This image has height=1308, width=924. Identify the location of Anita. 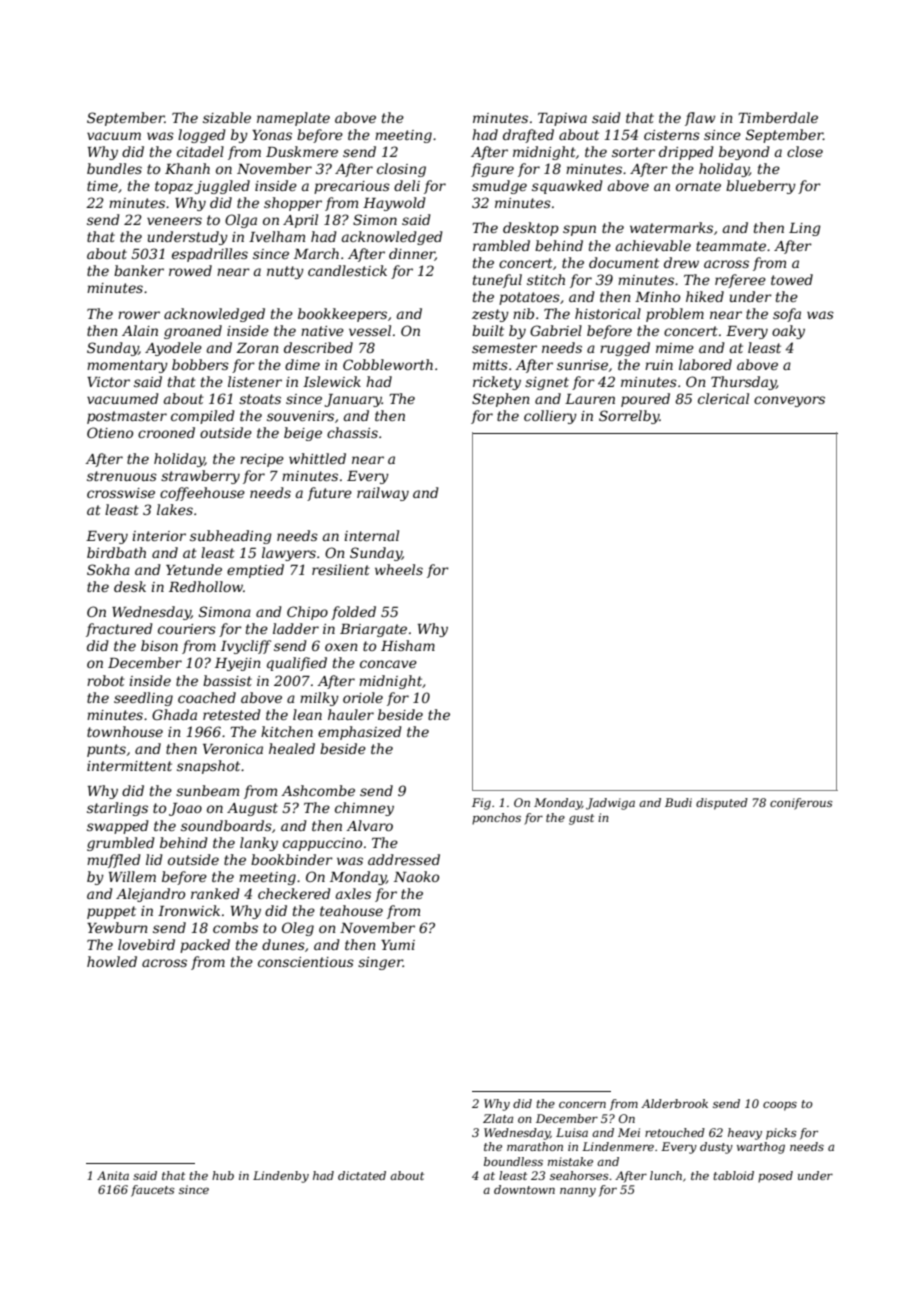
(113, 1175).
